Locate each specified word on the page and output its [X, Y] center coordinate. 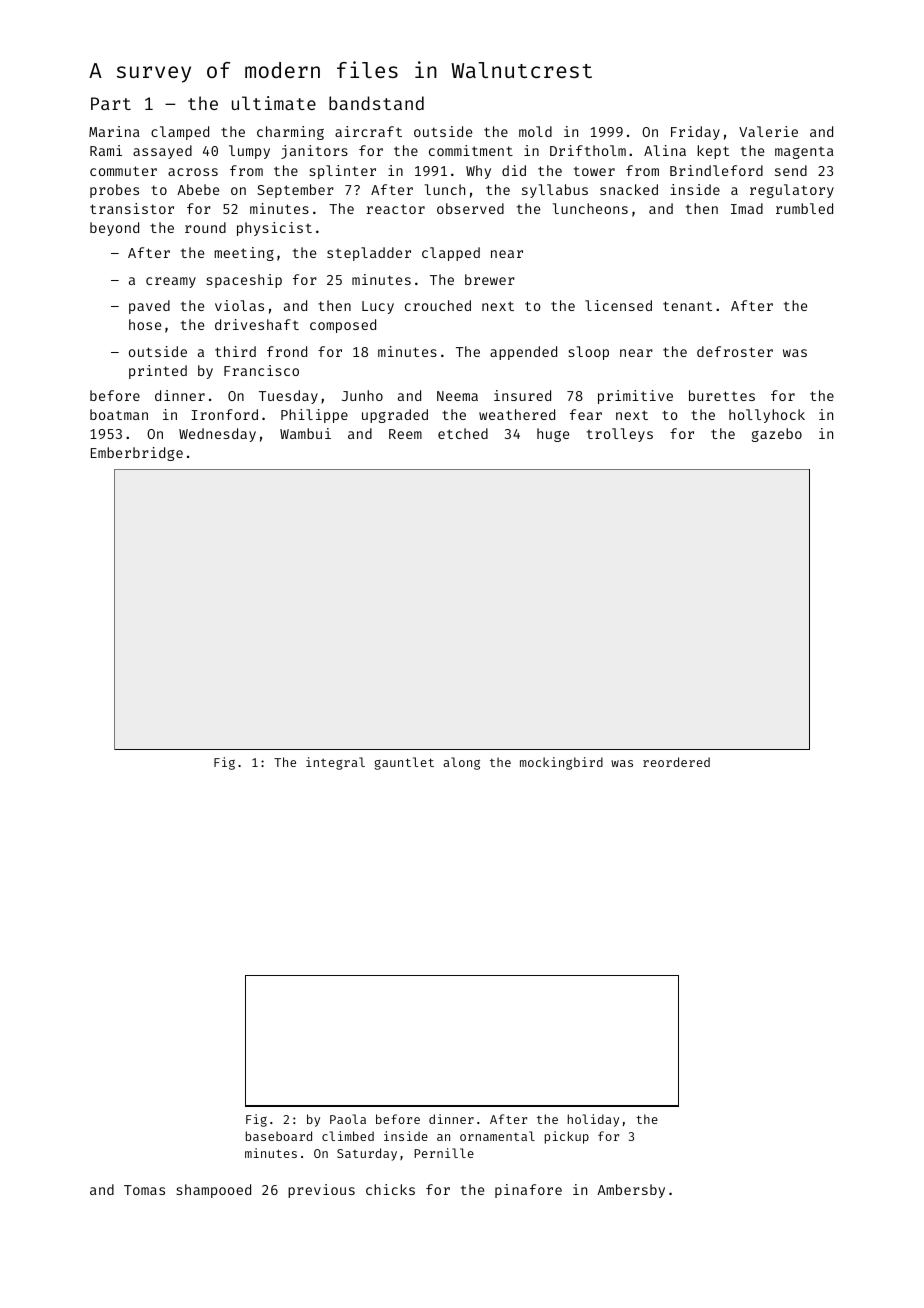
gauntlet [404, 763]
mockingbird [561, 763]
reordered [676, 762]
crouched [438, 305]
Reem [405, 434]
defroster [735, 351]
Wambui [305, 433]
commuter [123, 171]
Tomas [144, 1190]
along [461, 763]
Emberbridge [137, 454]
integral [335, 763]
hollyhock [767, 416]
